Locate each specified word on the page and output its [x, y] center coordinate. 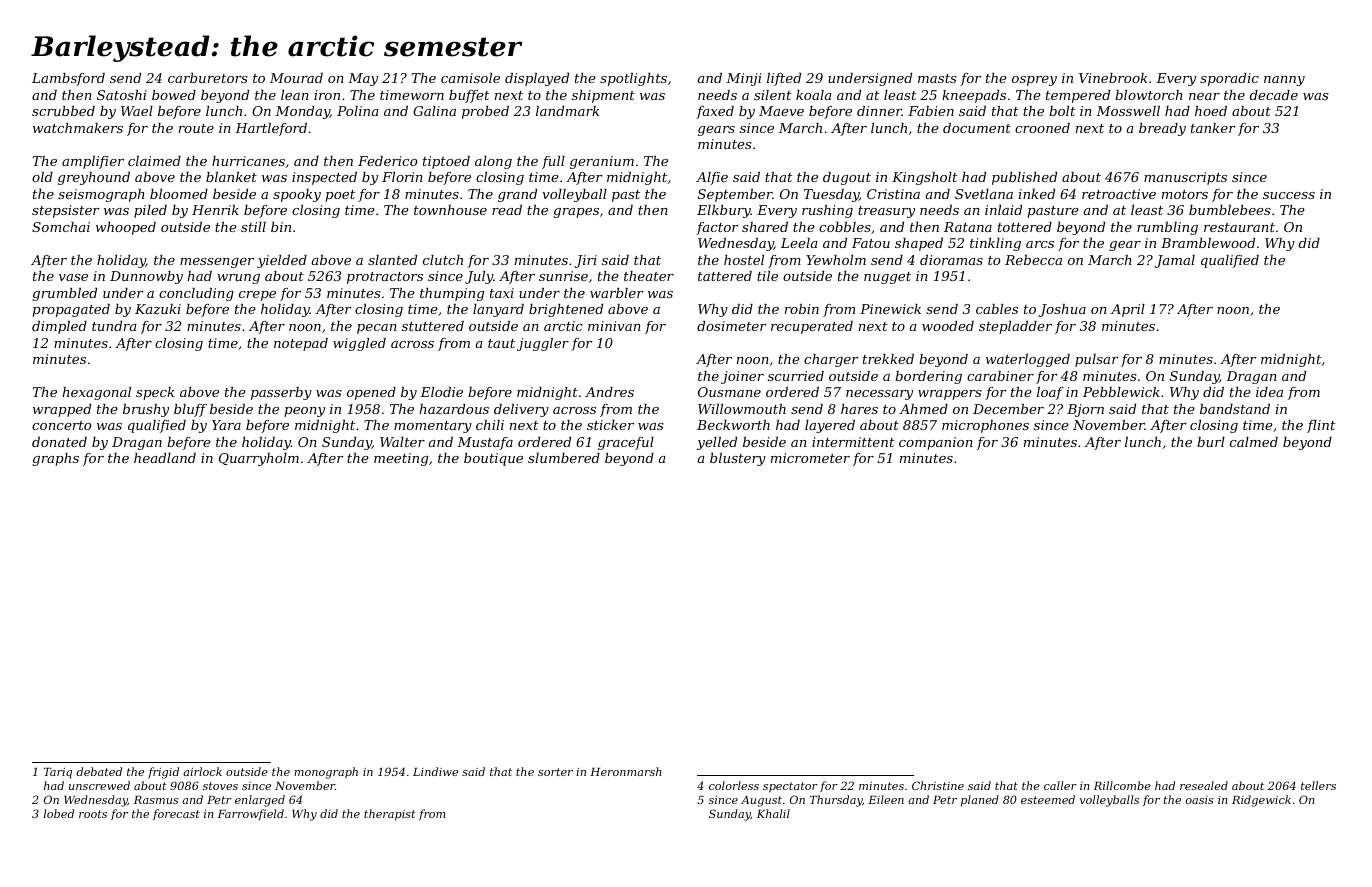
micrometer [810, 458]
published [1024, 178]
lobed [59, 813]
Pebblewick [1121, 392]
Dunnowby [146, 277]
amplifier [93, 162]
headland [165, 458]
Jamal [1175, 261]
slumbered [564, 458]
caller [1060, 785]
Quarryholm [259, 459]
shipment [603, 96]
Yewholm [836, 260]
